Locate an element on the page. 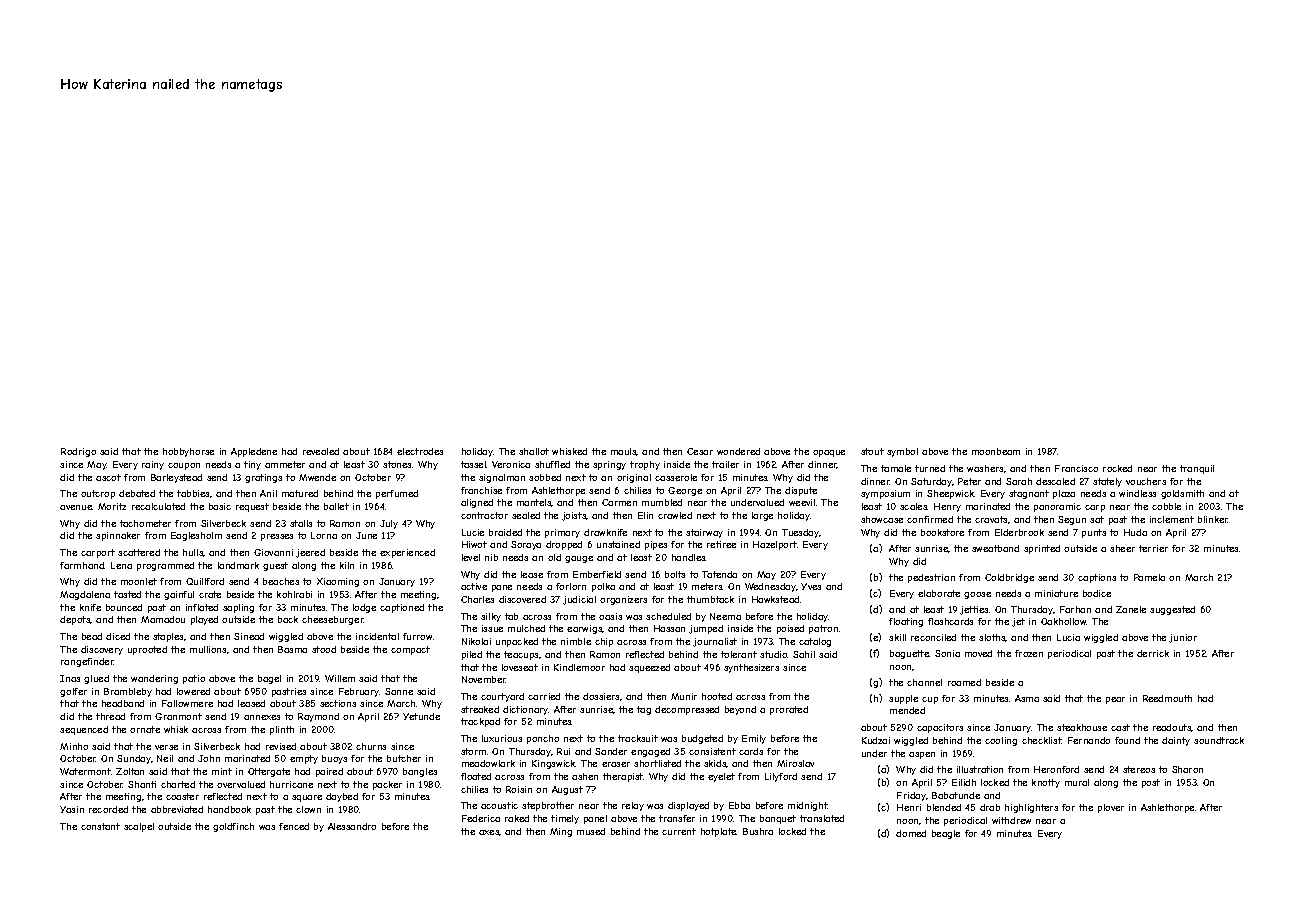  tranquil is located at coordinates (1197, 469).
